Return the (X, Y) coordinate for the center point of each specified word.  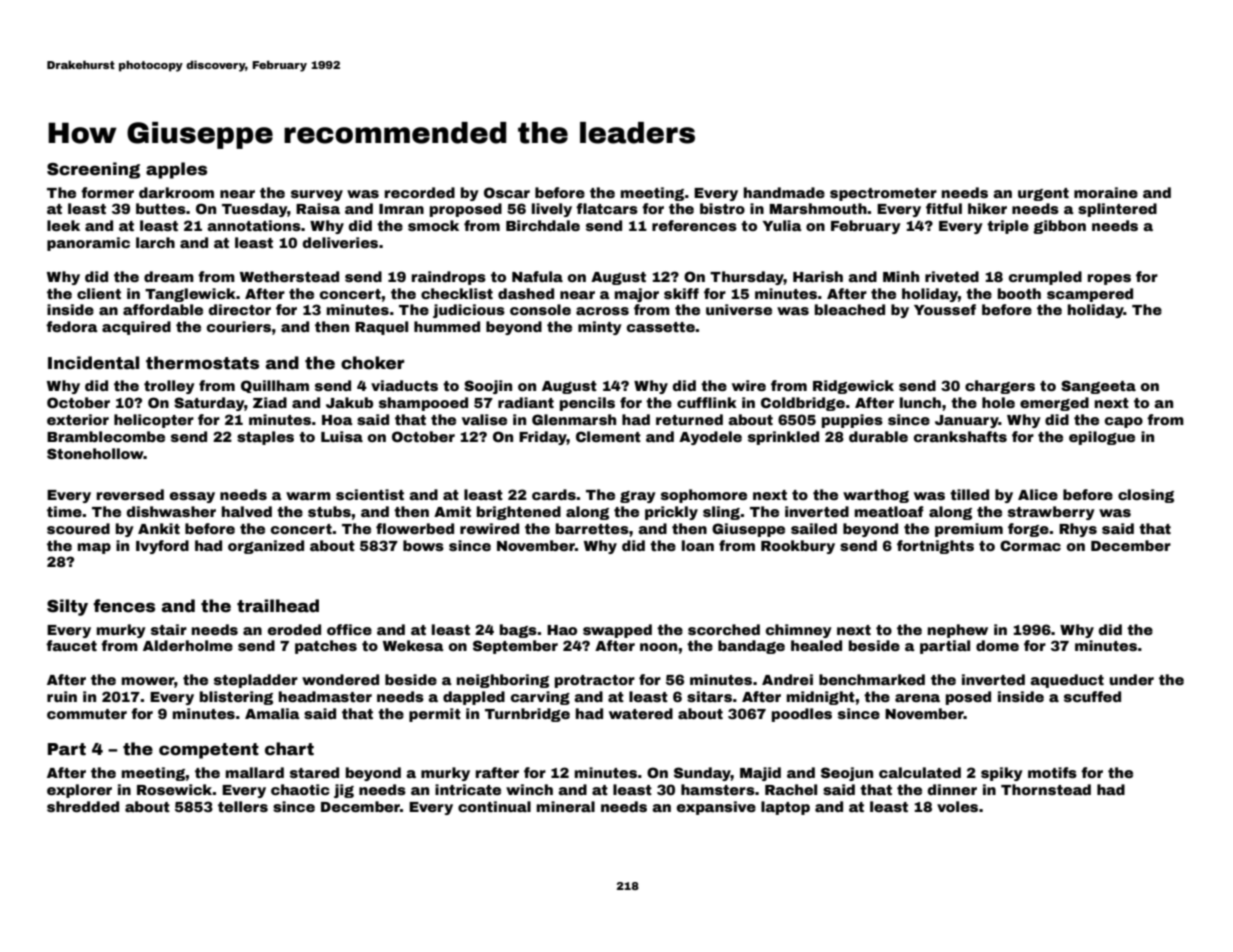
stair (169, 629)
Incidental (93, 363)
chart (289, 749)
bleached (850, 309)
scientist (370, 494)
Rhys (1078, 530)
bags (518, 631)
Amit (452, 511)
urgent (1043, 194)
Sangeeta (1098, 387)
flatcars (607, 208)
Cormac (1030, 545)
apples (176, 170)
